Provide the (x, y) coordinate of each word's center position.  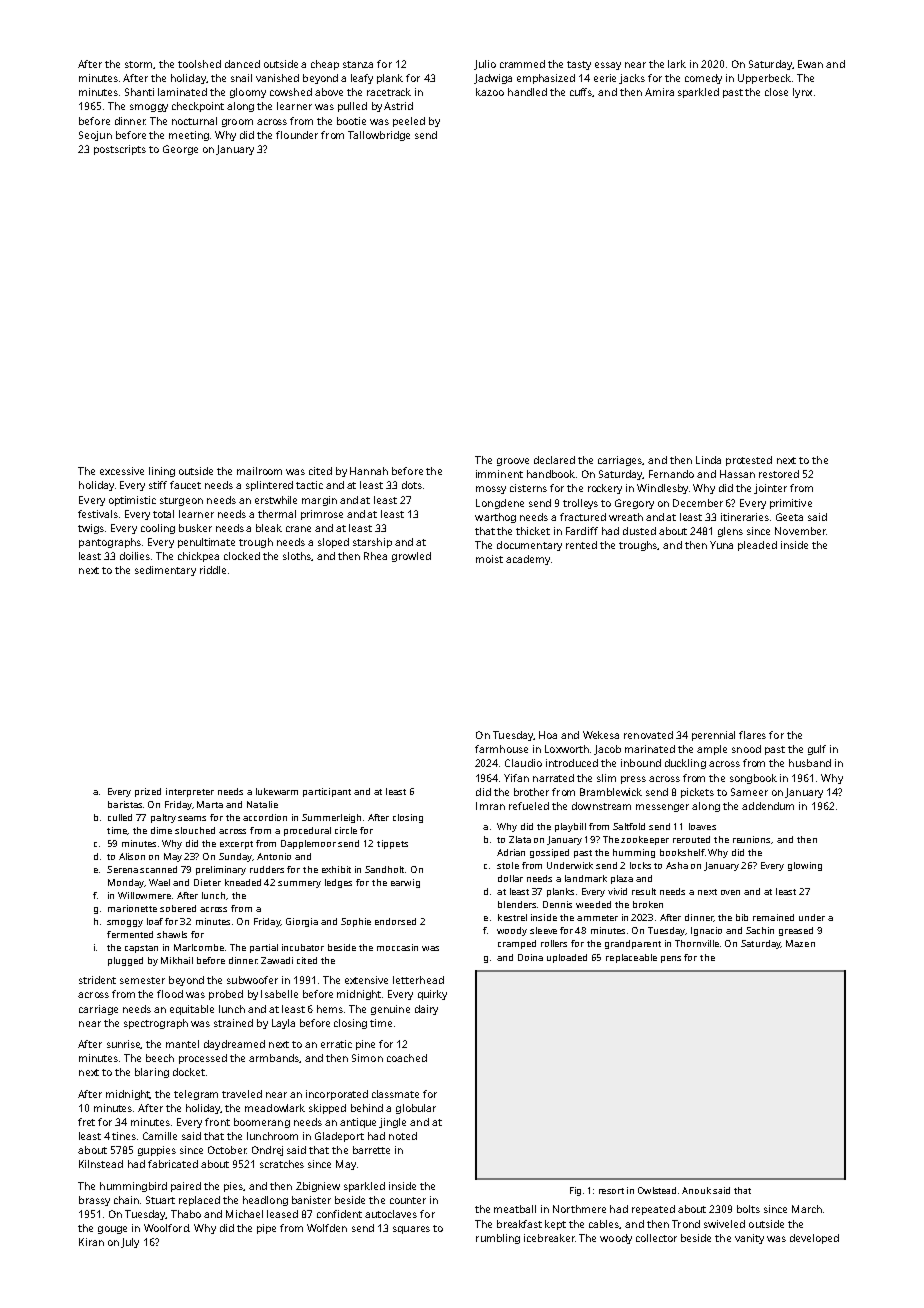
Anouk (696, 1190)
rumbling (498, 1239)
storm (138, 64)
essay (608, 66)
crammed (522, 64)
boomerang (262, 1123)
